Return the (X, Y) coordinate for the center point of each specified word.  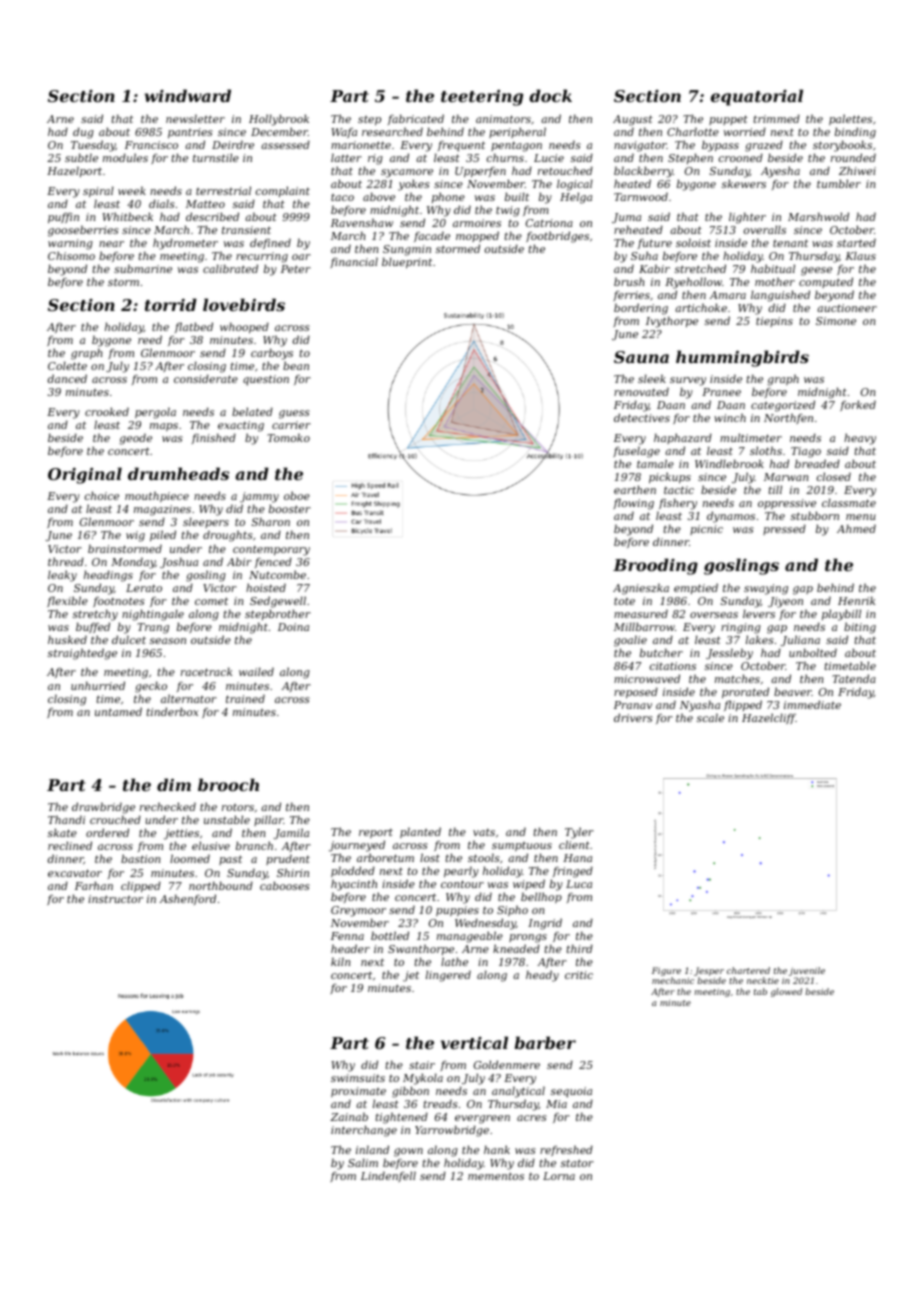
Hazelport (74, 171)
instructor (115, 899)
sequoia (571, 1092)
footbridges (557, 237)
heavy (860, 439)
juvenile (807, 971)
